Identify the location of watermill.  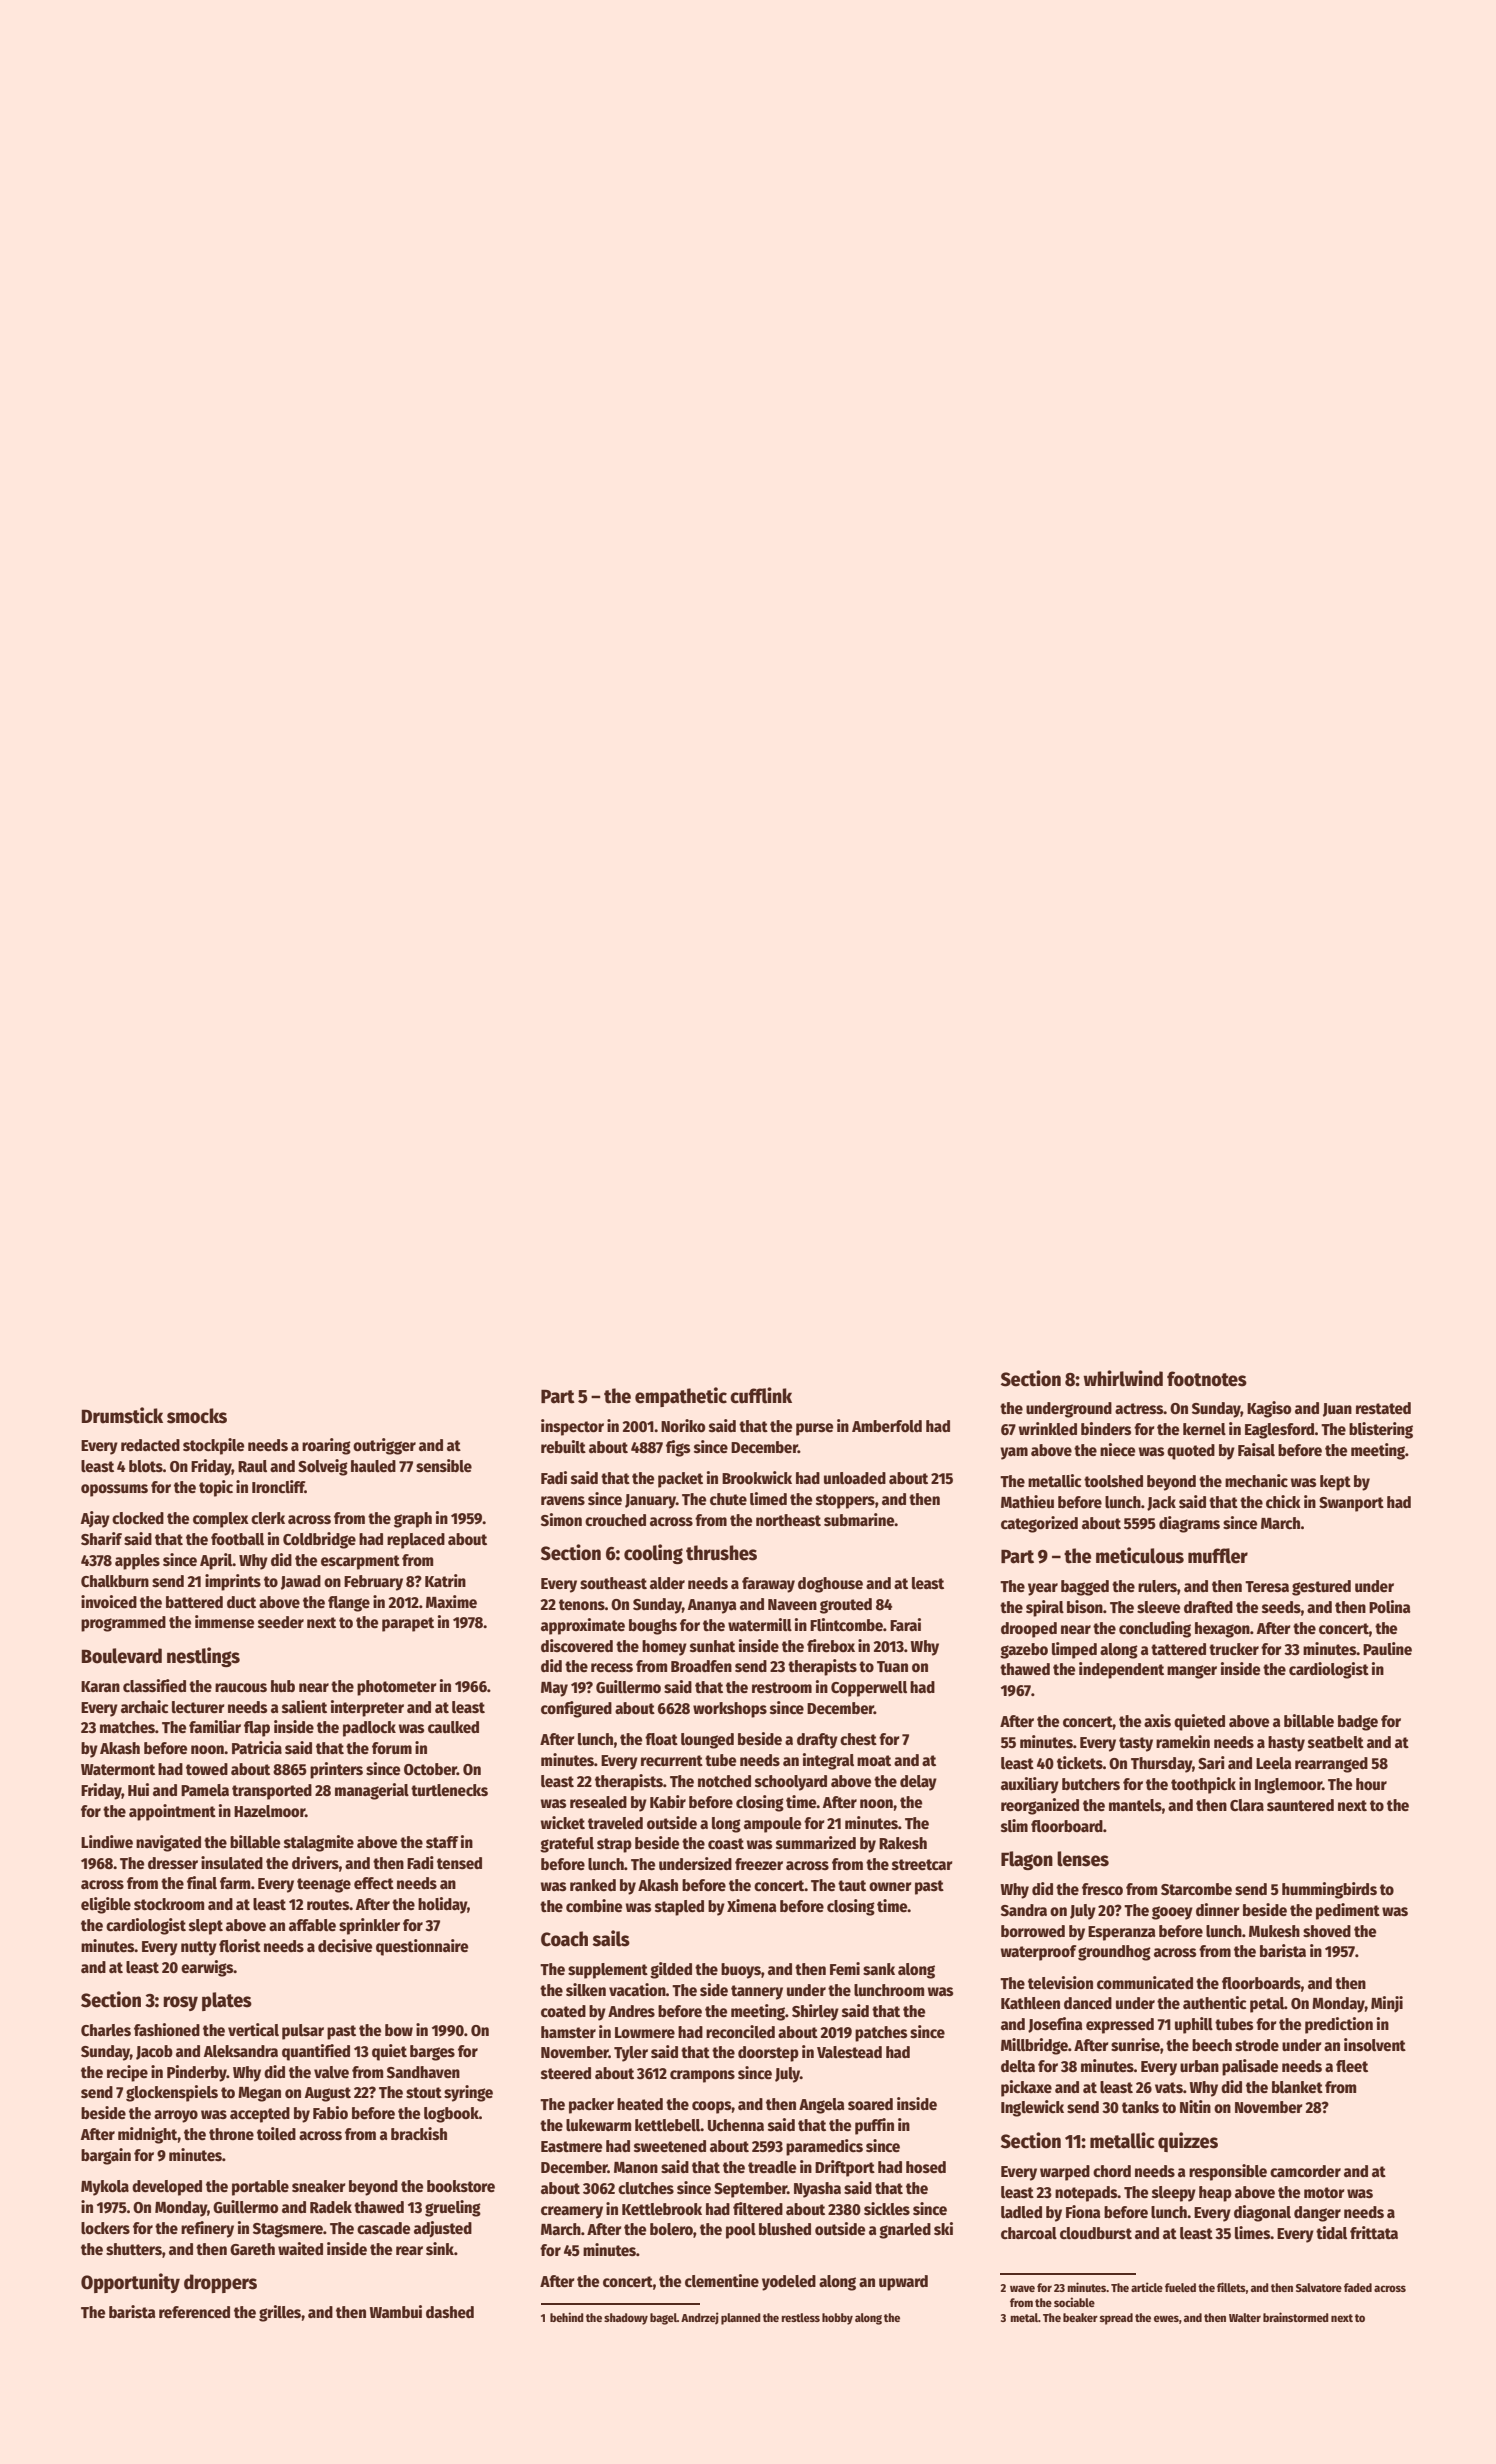
(760, 1625).
